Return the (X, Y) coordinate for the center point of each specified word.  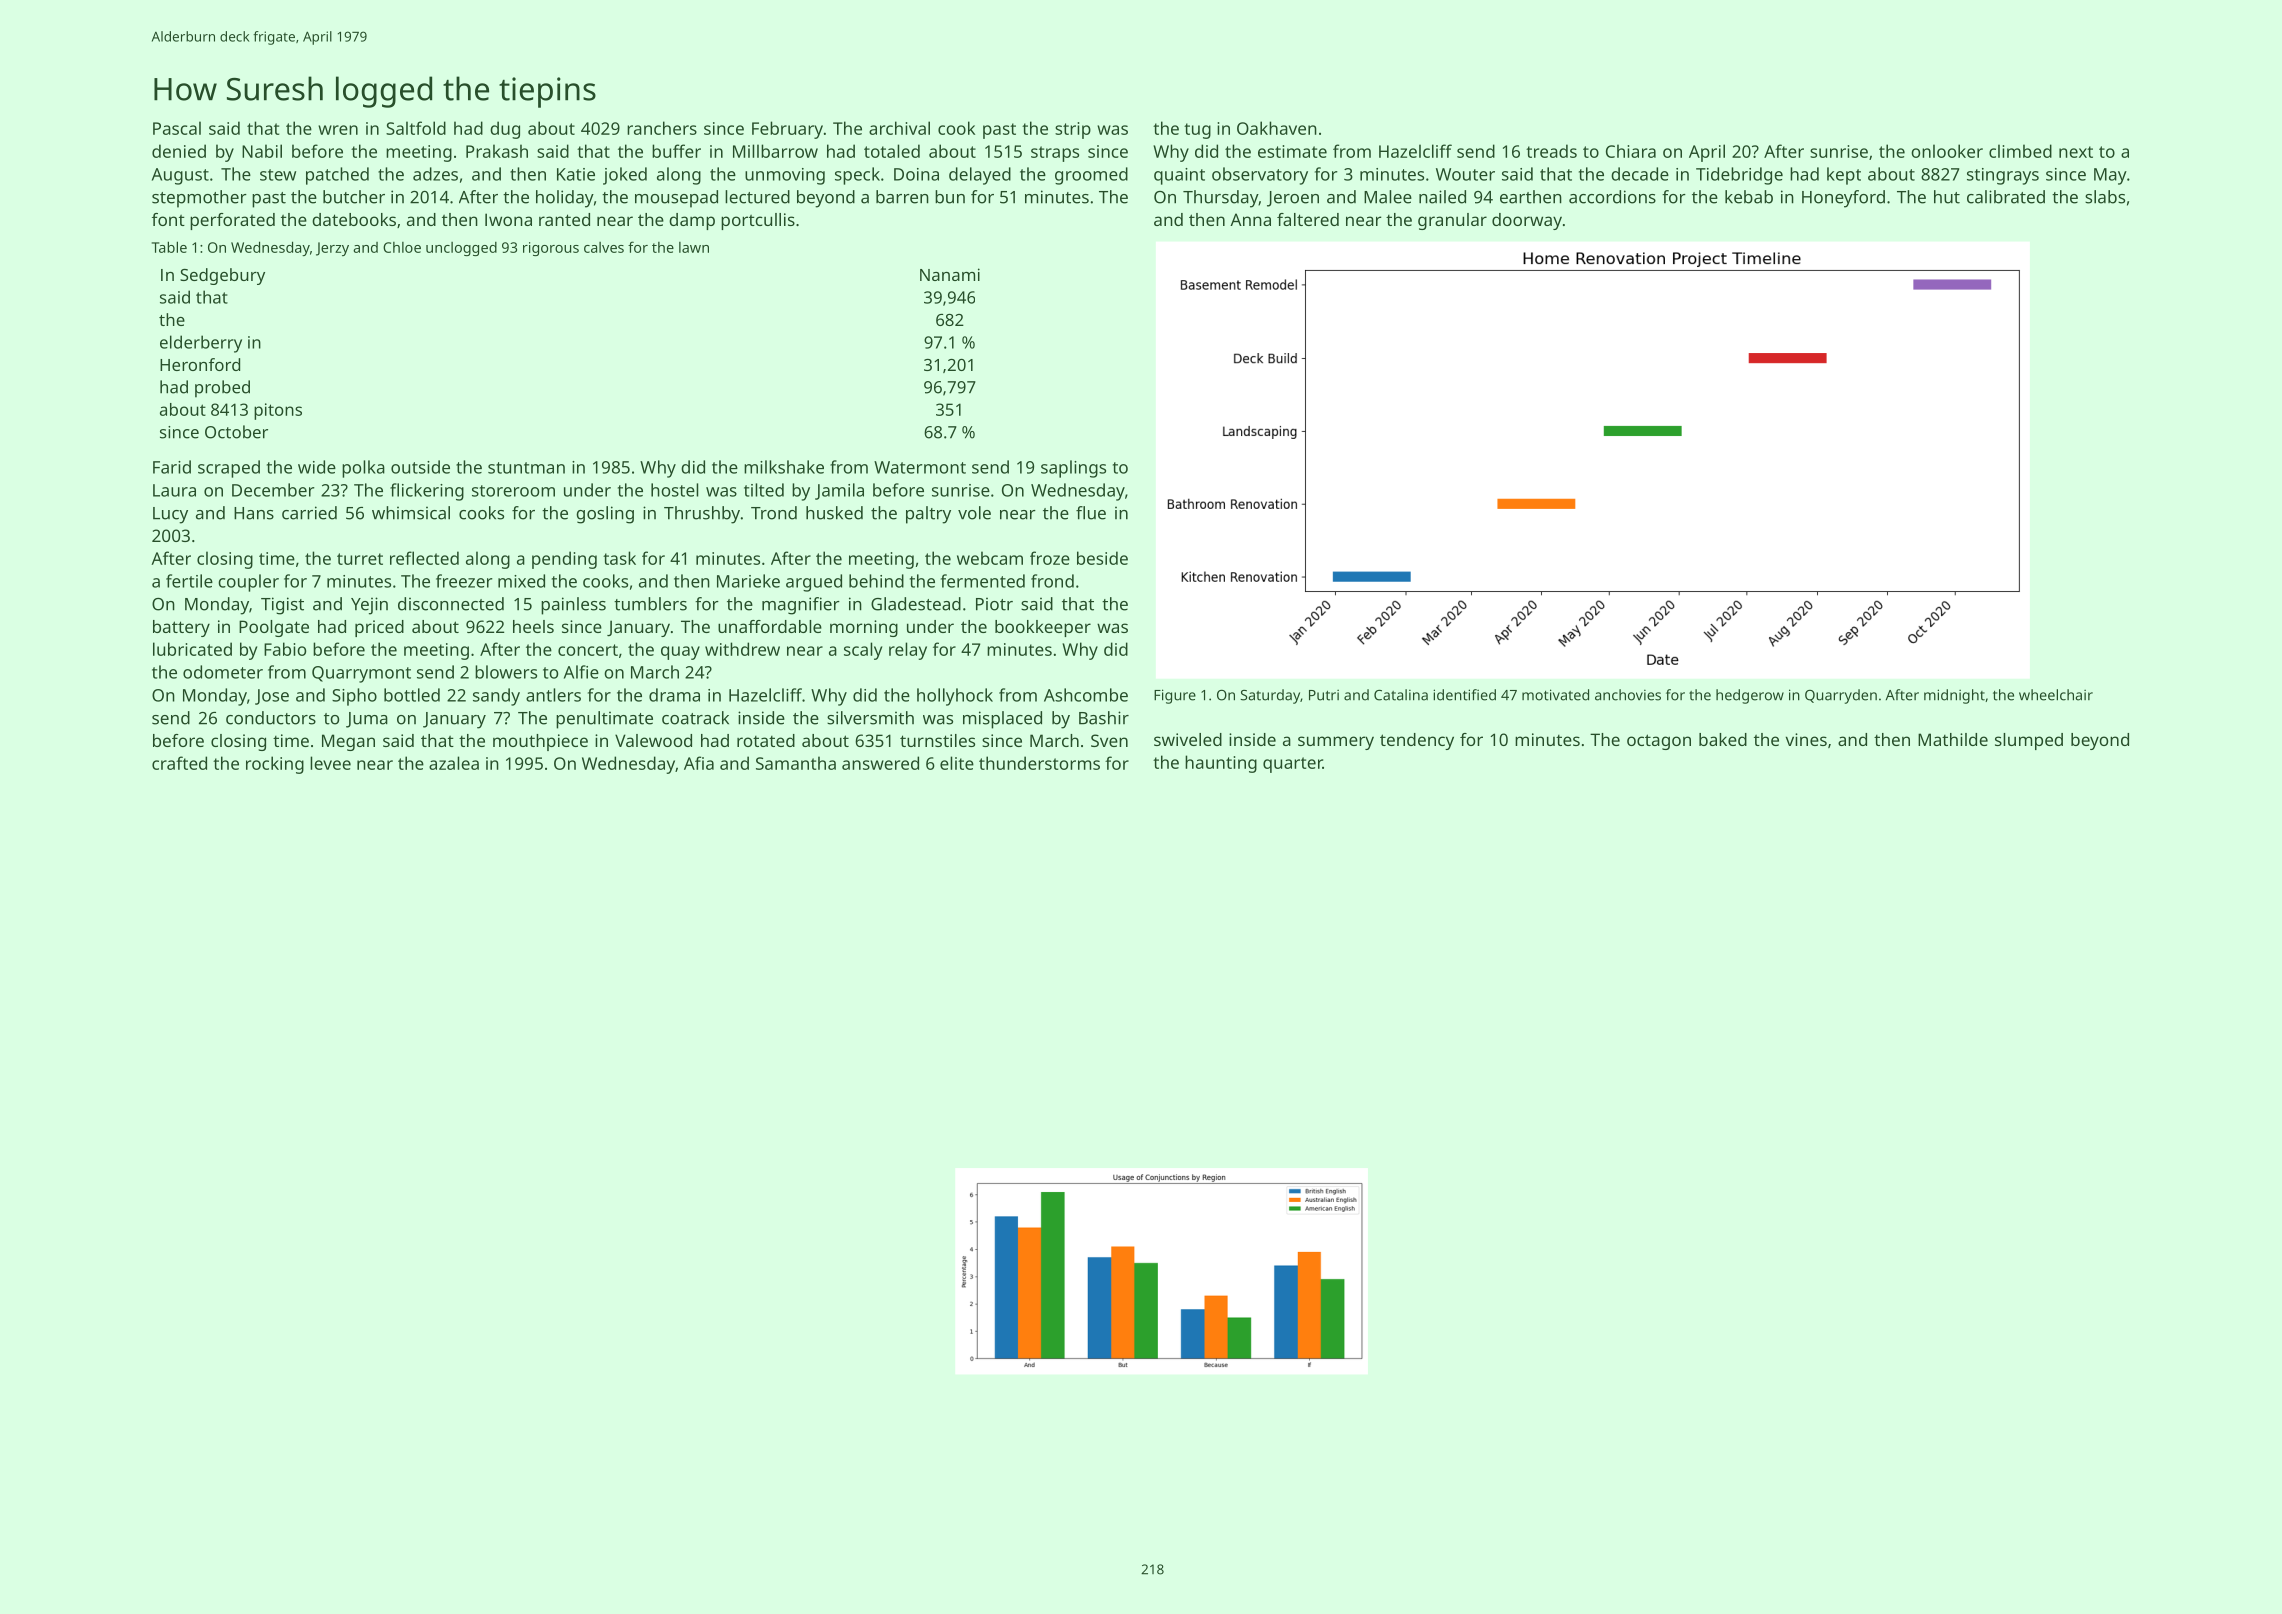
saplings (1073, 469)
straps (1055, 154)
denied (179, 151)
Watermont (920, 467)
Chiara (1631, 151)
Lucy (170, 515)
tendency (1417, 741)
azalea (454, 763)
